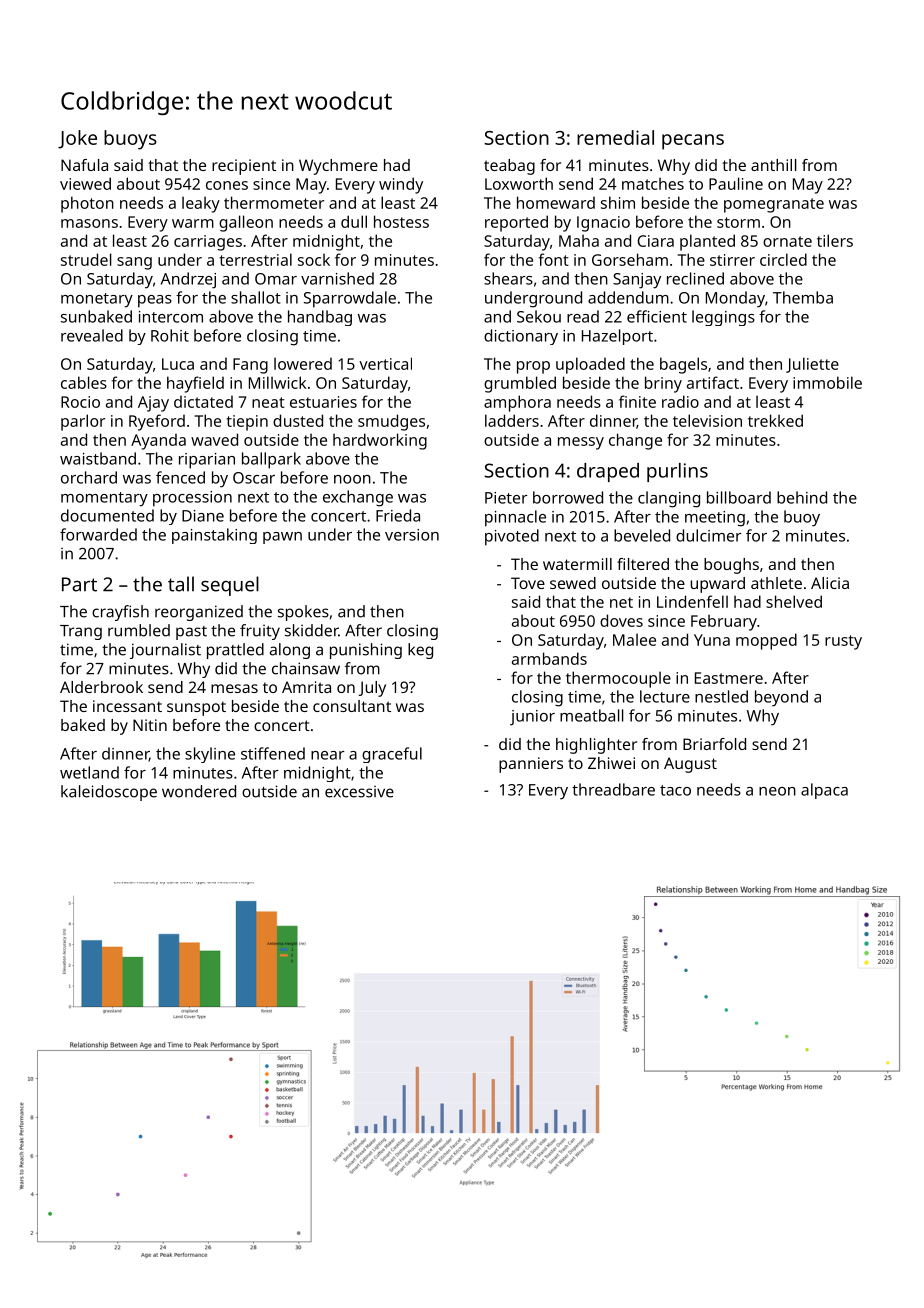 The width and height of the screenshot is (924, 1308). What do you see at coordinates (714, 744) in the screenshot?
I see `Briarfold` at bounding box center [714, 744].
